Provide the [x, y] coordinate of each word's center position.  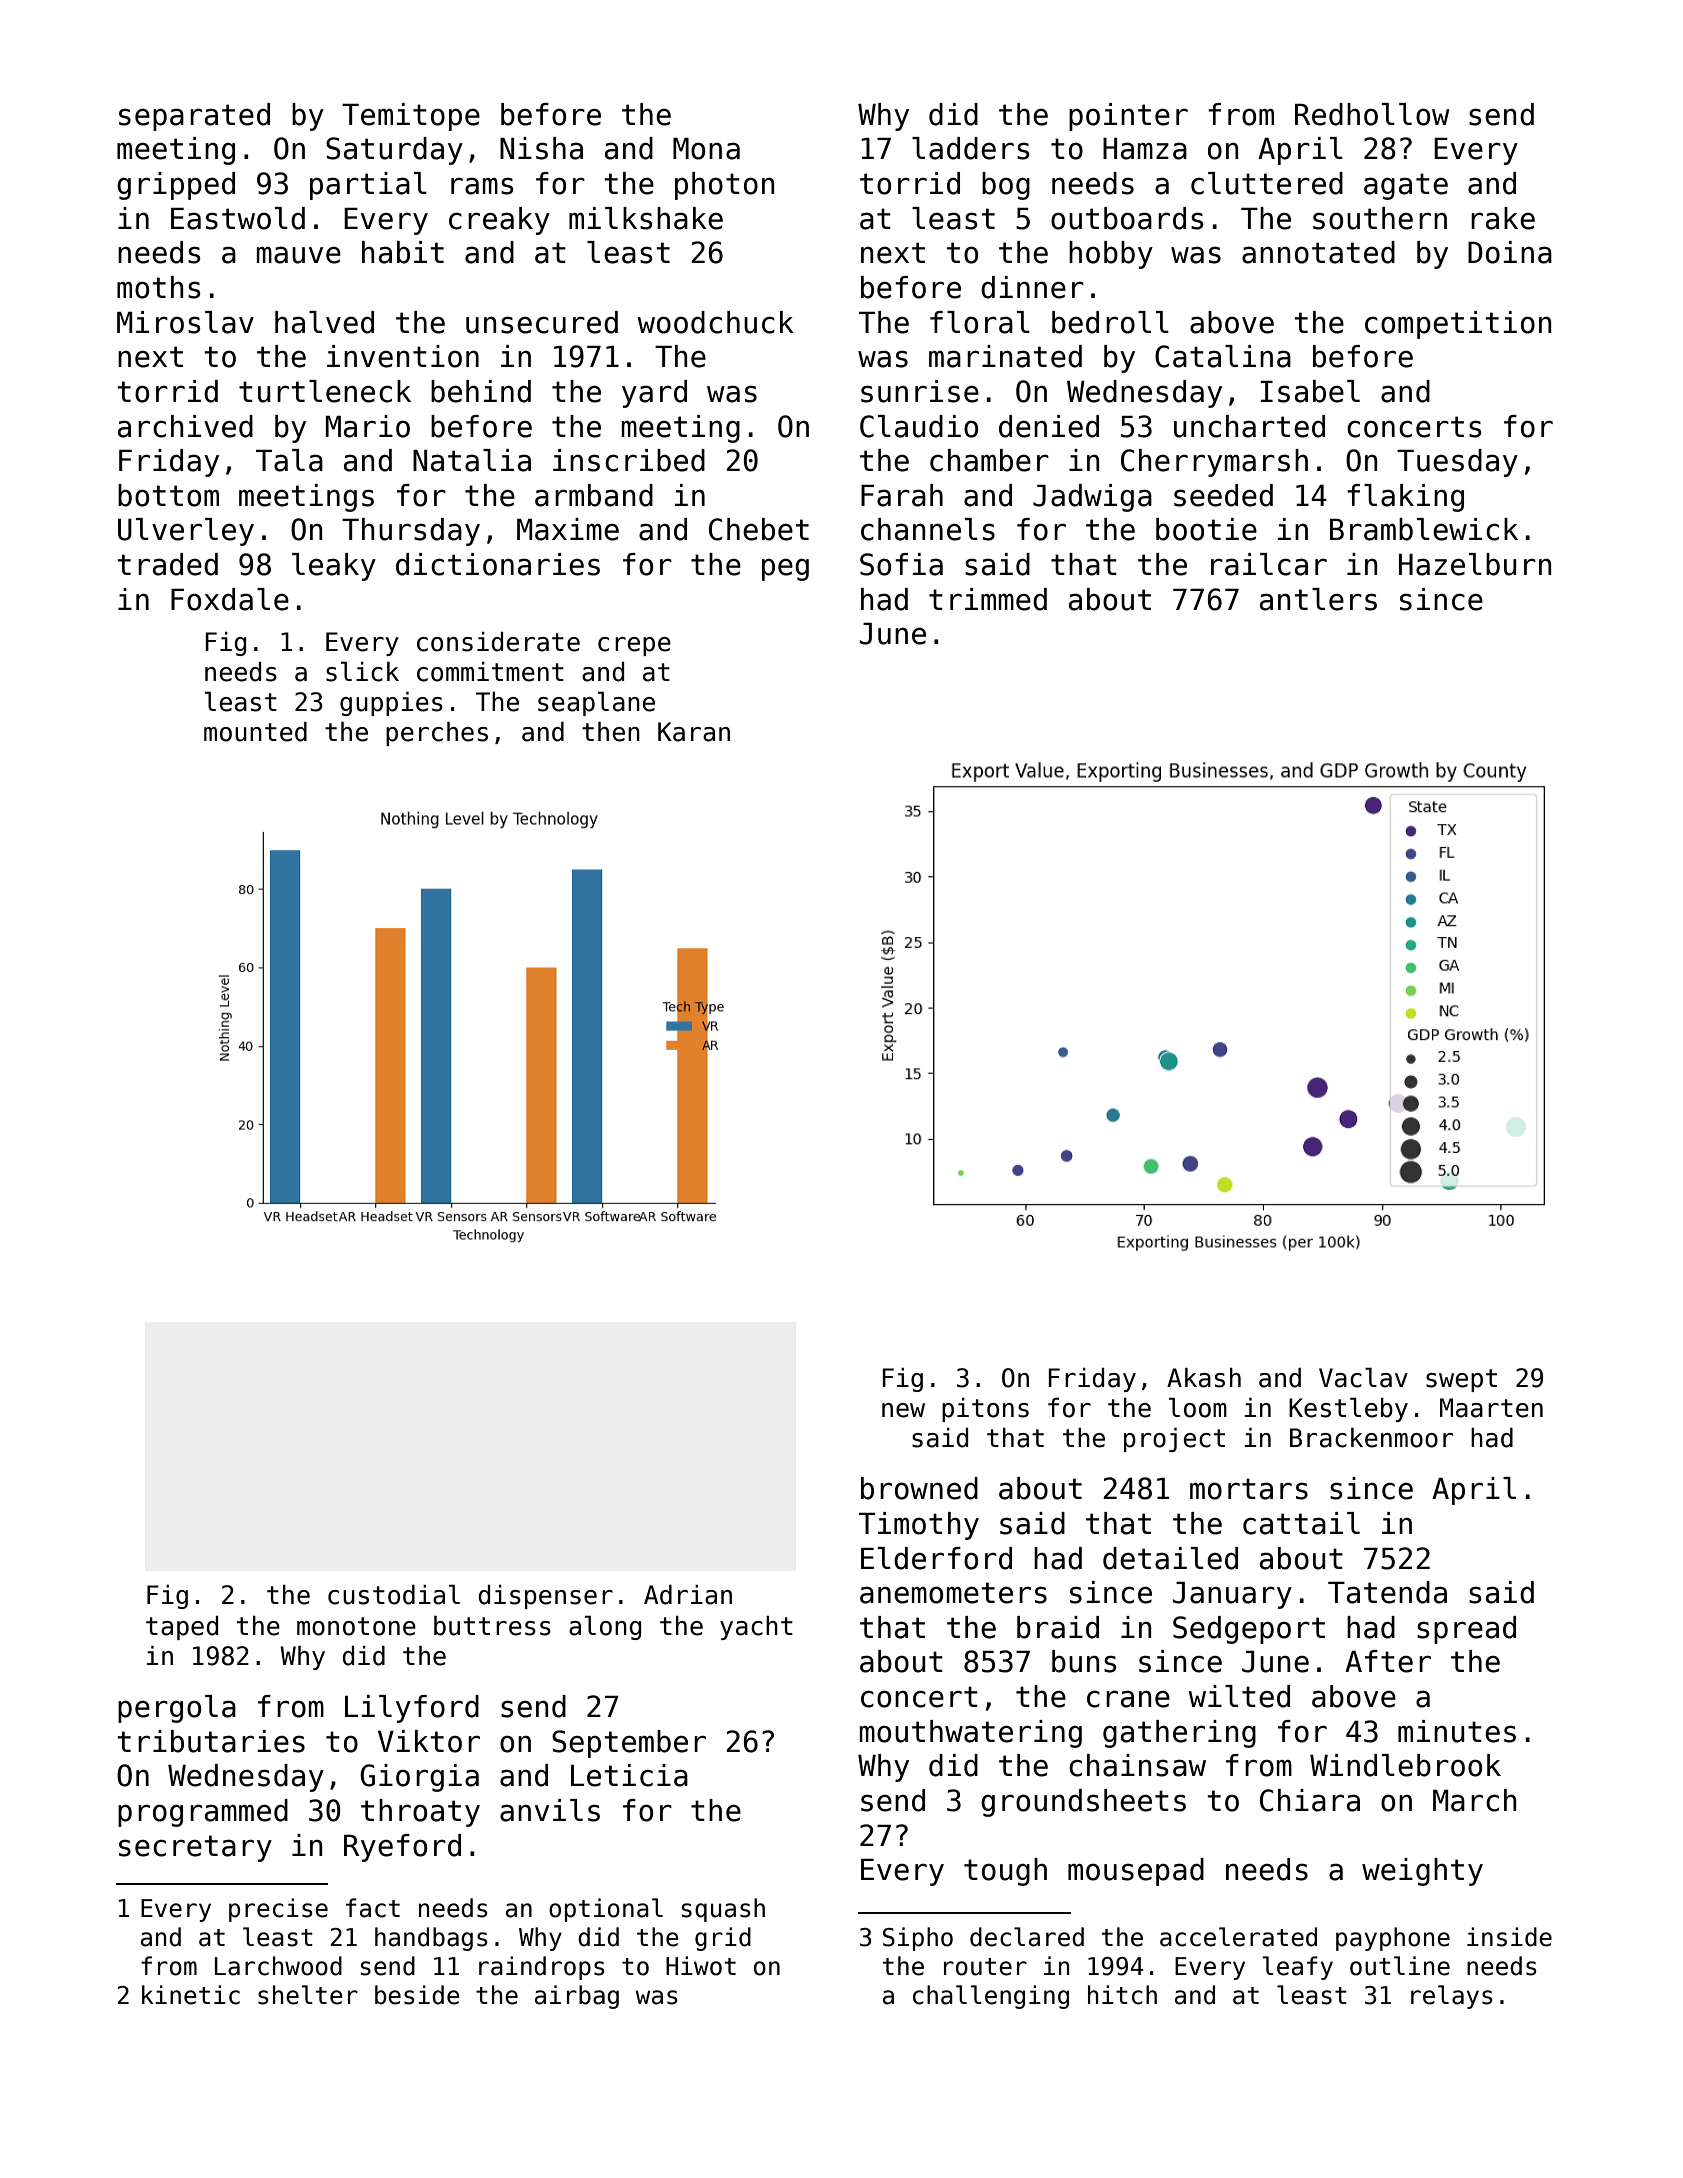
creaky [499, 221]
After [1388, 1661]
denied [1049, 426]
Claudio [919, 426]
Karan [694, 732]
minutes [1457, 1731]
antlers [1318, 599]
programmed [203, 1813]
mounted [255, 732]
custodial [394, 1594]
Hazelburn [1475, 564]
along [605, 1627]
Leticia [629, 1775]
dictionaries [498, 564]
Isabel [1310, 391]
